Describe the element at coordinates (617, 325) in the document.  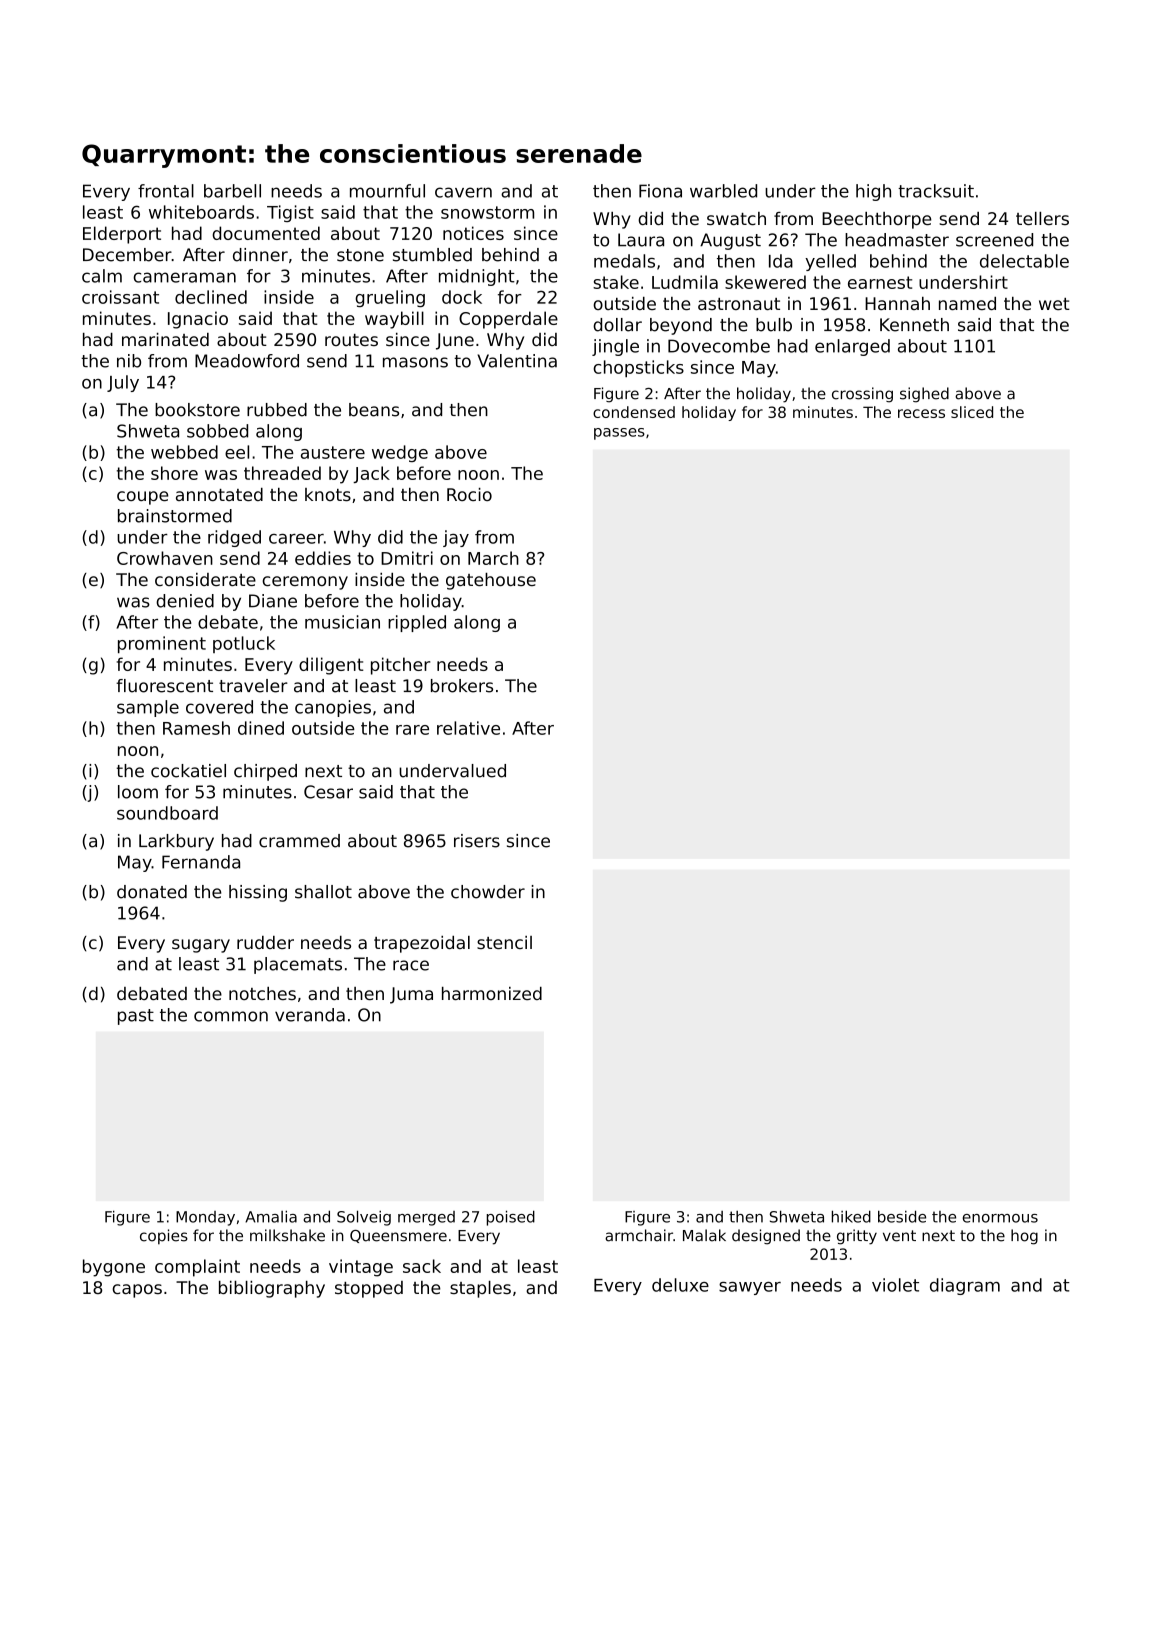
I see `dollar` at that location.
